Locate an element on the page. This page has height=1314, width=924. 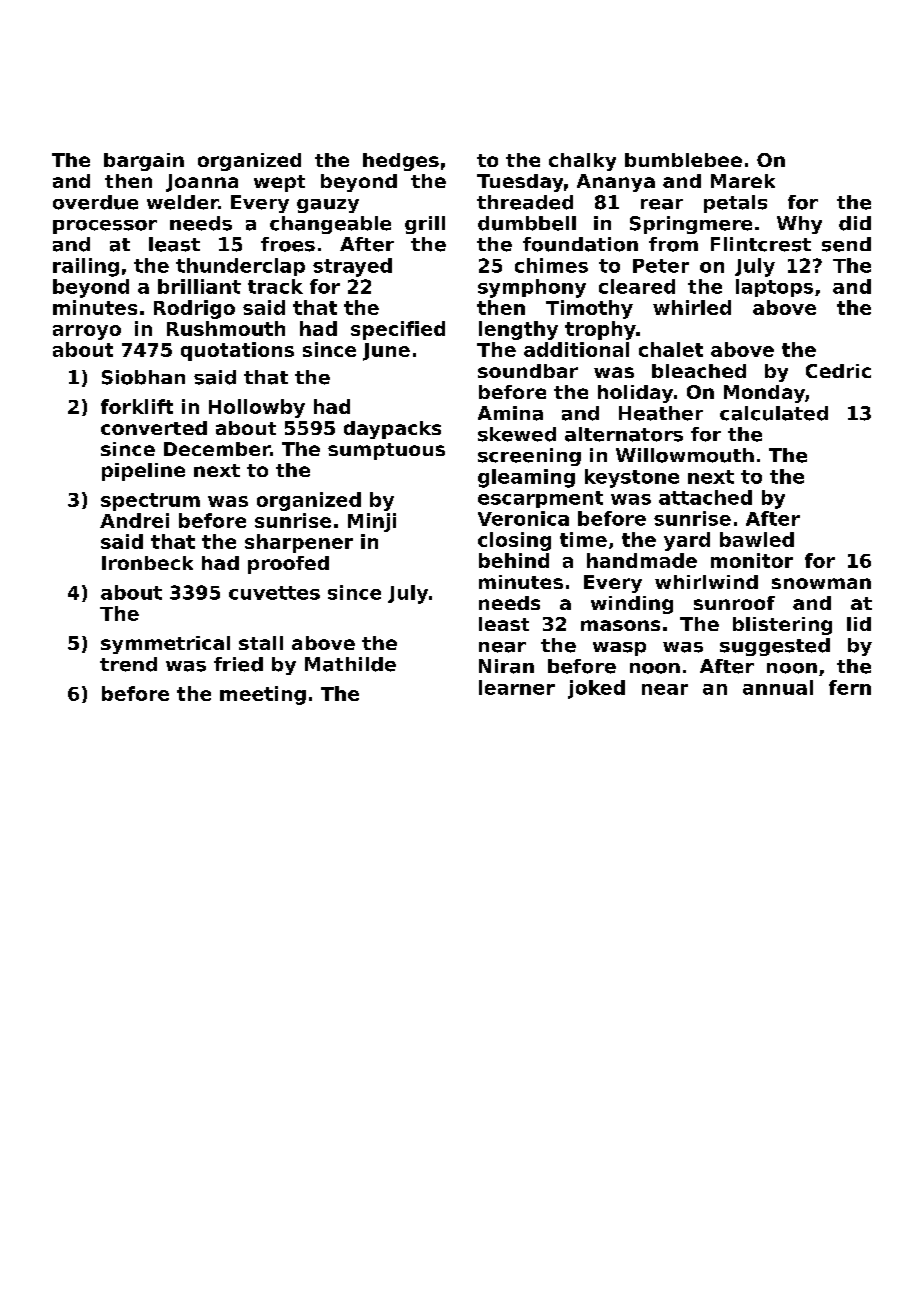
Rushmouth is located at coordinates (226, 328).
